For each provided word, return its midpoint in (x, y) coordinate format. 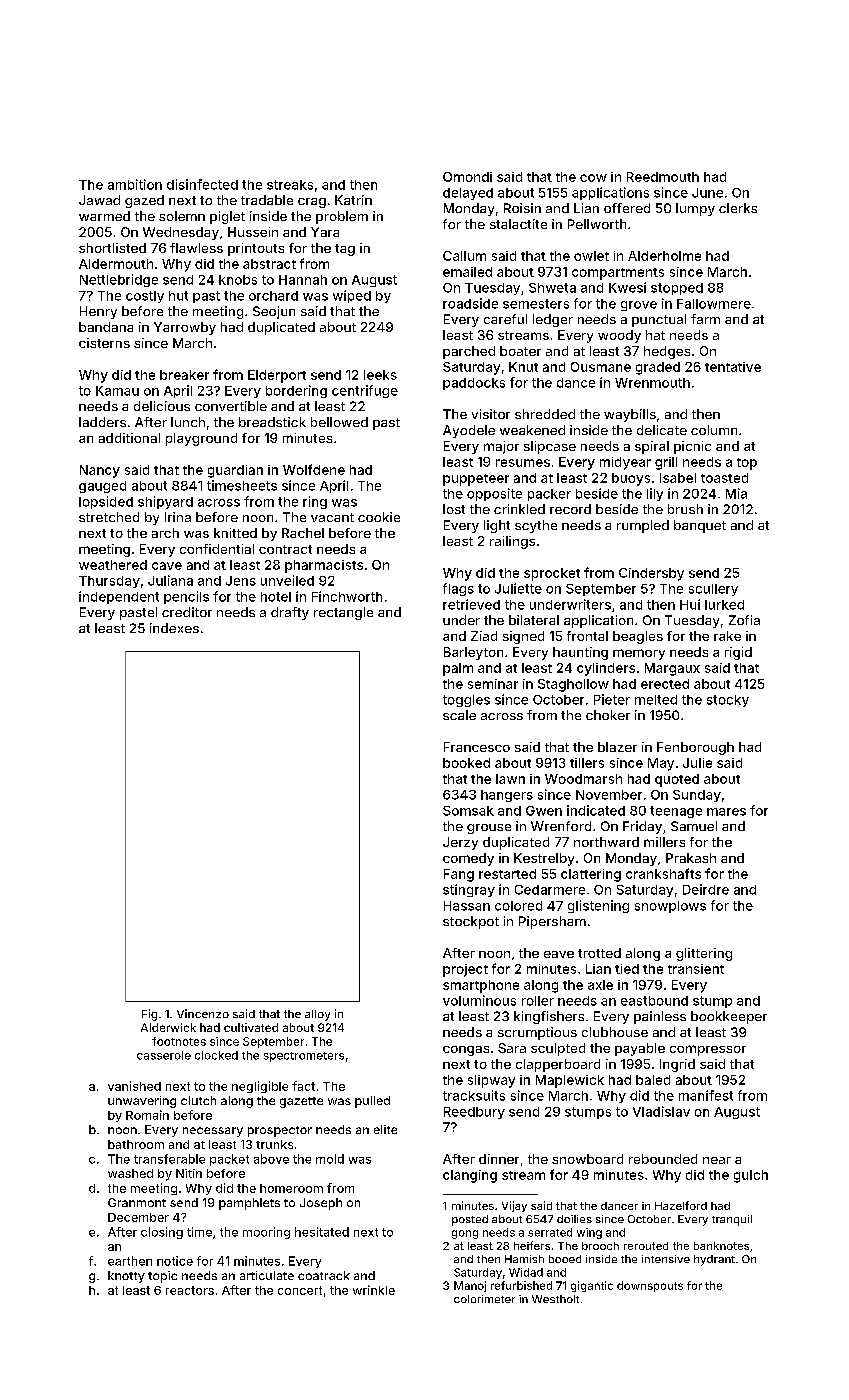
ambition (135, 184)
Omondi (467, 177)
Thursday (109, 582)
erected (665, 684)
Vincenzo (203, 1013)
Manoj (470, 1286)
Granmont (137, 1202)
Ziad (484, 636)
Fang (459, 875)
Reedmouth (663, 177)
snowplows (670, 907)
